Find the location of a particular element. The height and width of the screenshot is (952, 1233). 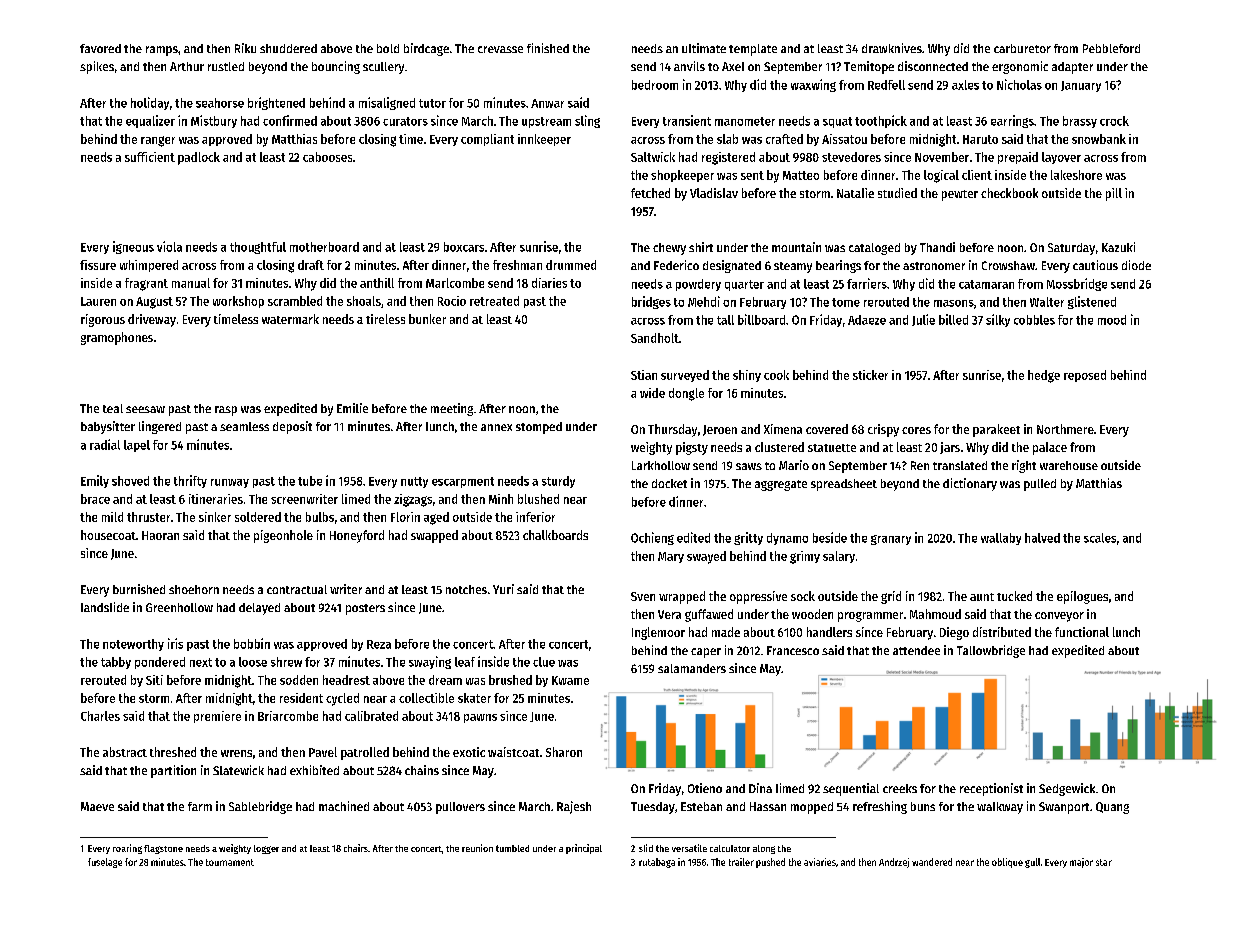

cook is located at coordinates (776, 375).
